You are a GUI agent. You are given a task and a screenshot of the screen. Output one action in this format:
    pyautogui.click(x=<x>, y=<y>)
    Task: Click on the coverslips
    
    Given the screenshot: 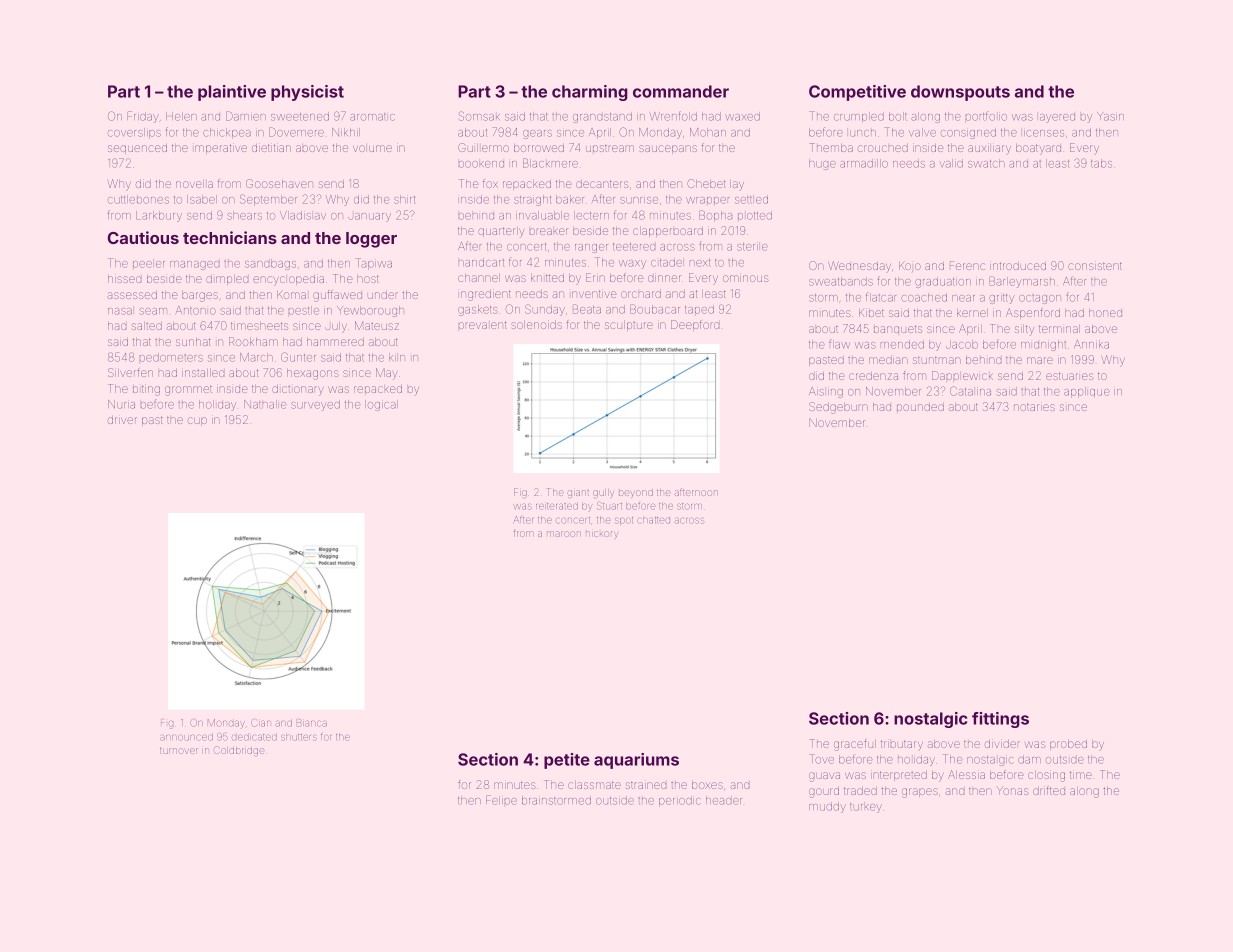 What is the action you would take?
    pyautogui.click(x=134, y=133)
